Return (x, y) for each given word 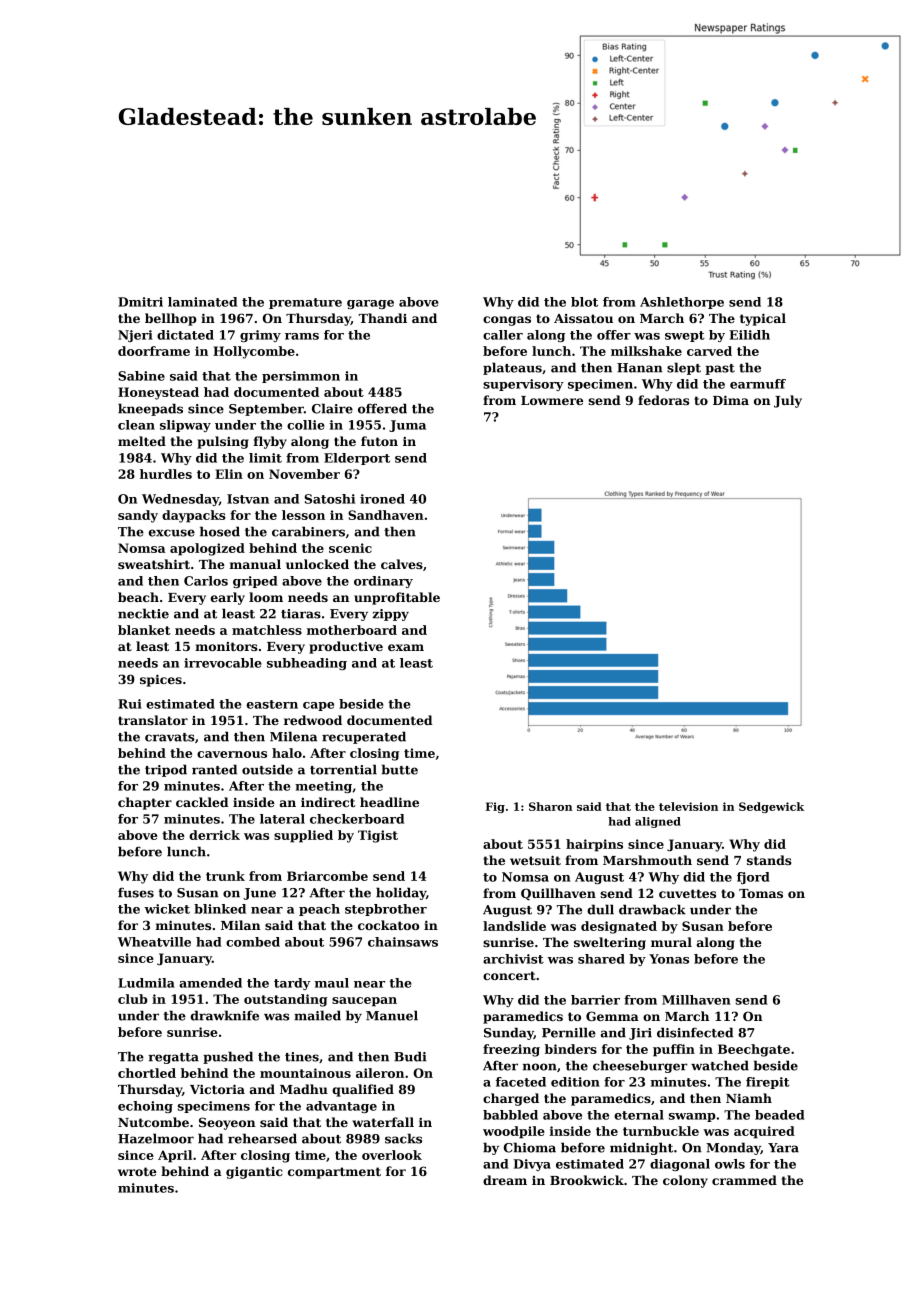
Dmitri (140, 302)
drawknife (225, 1015)
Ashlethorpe (682, 303)
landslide (514, 926)
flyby (270, 442)
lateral (282, 819)
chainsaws (403, 942)
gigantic (254, 1173)
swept (685, 336)
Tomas (761, 893)
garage (370, 304)
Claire (332, 408)
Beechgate (754, 1050)
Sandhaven (386, 515)
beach (138, 597)
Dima (731, 400)
